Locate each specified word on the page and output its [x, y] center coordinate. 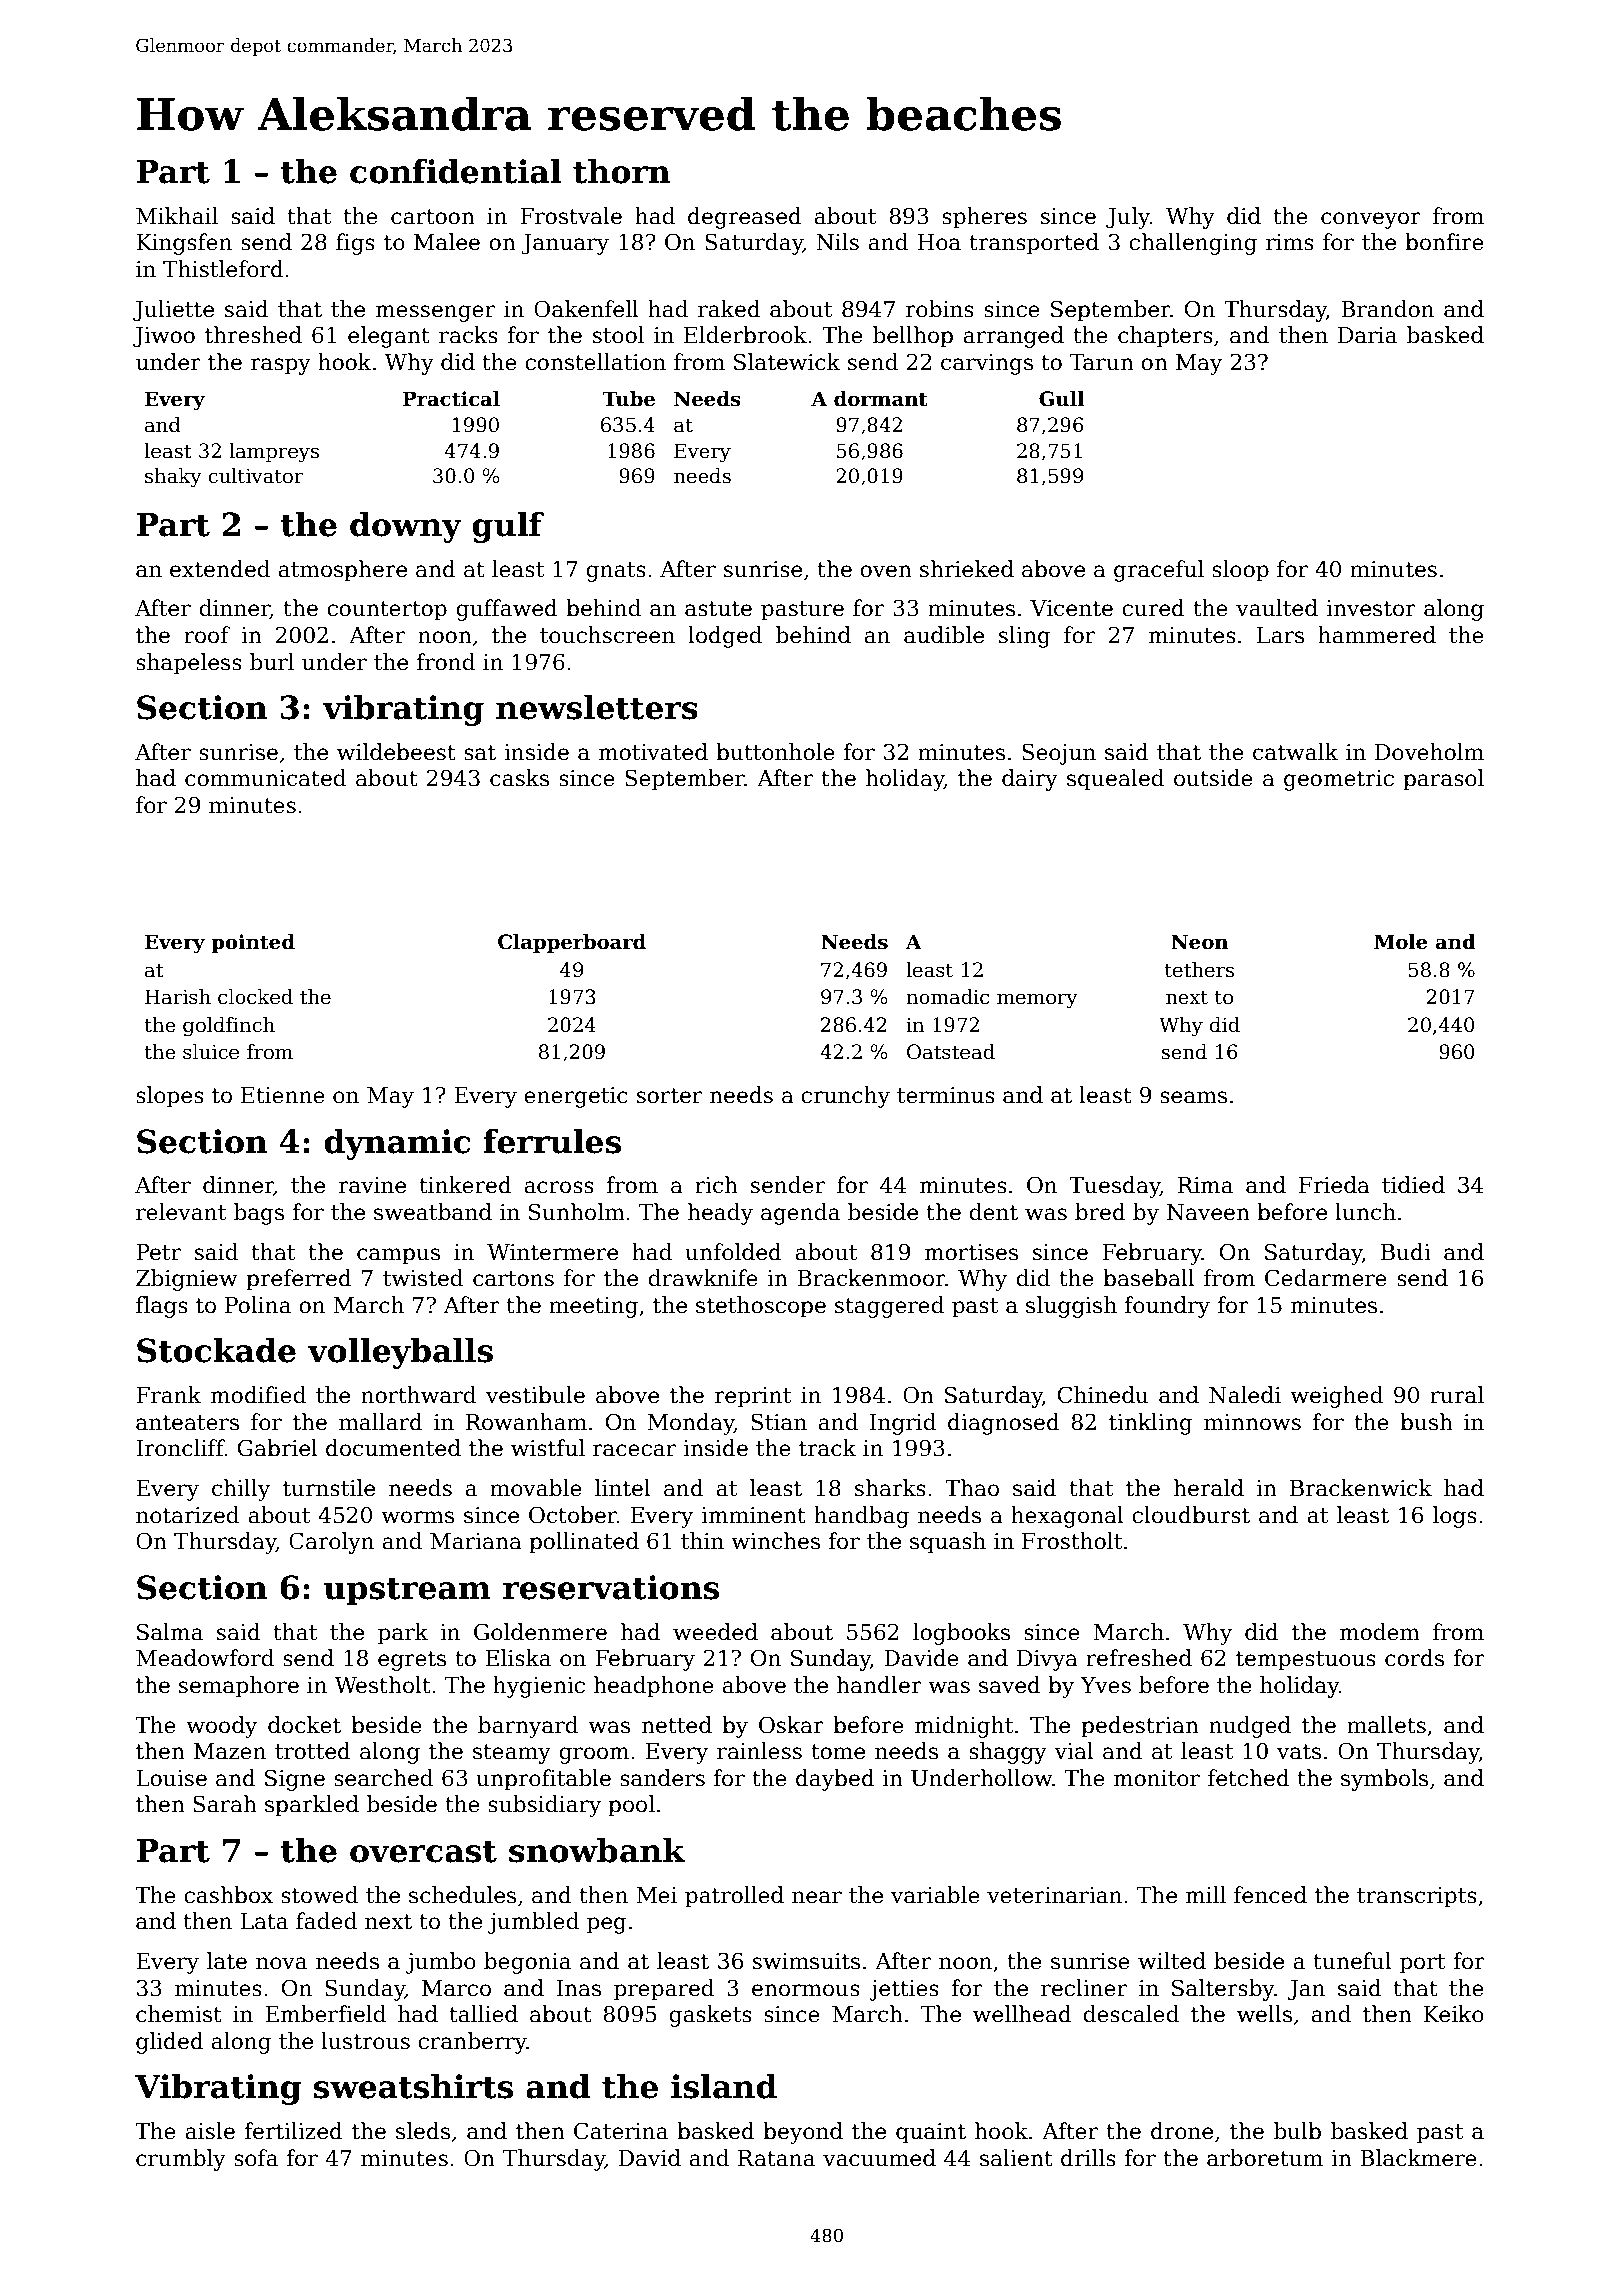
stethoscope [761, 1307]
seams [1193, 1097]
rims [1290, 242]
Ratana [776, 2158]
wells [1264, 2014]
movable [536, 1488]
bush [1426, 1422]
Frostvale [571, 216]
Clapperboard [572, 943]
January [565, 244]
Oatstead [951, 1052]
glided [170, 2043]
